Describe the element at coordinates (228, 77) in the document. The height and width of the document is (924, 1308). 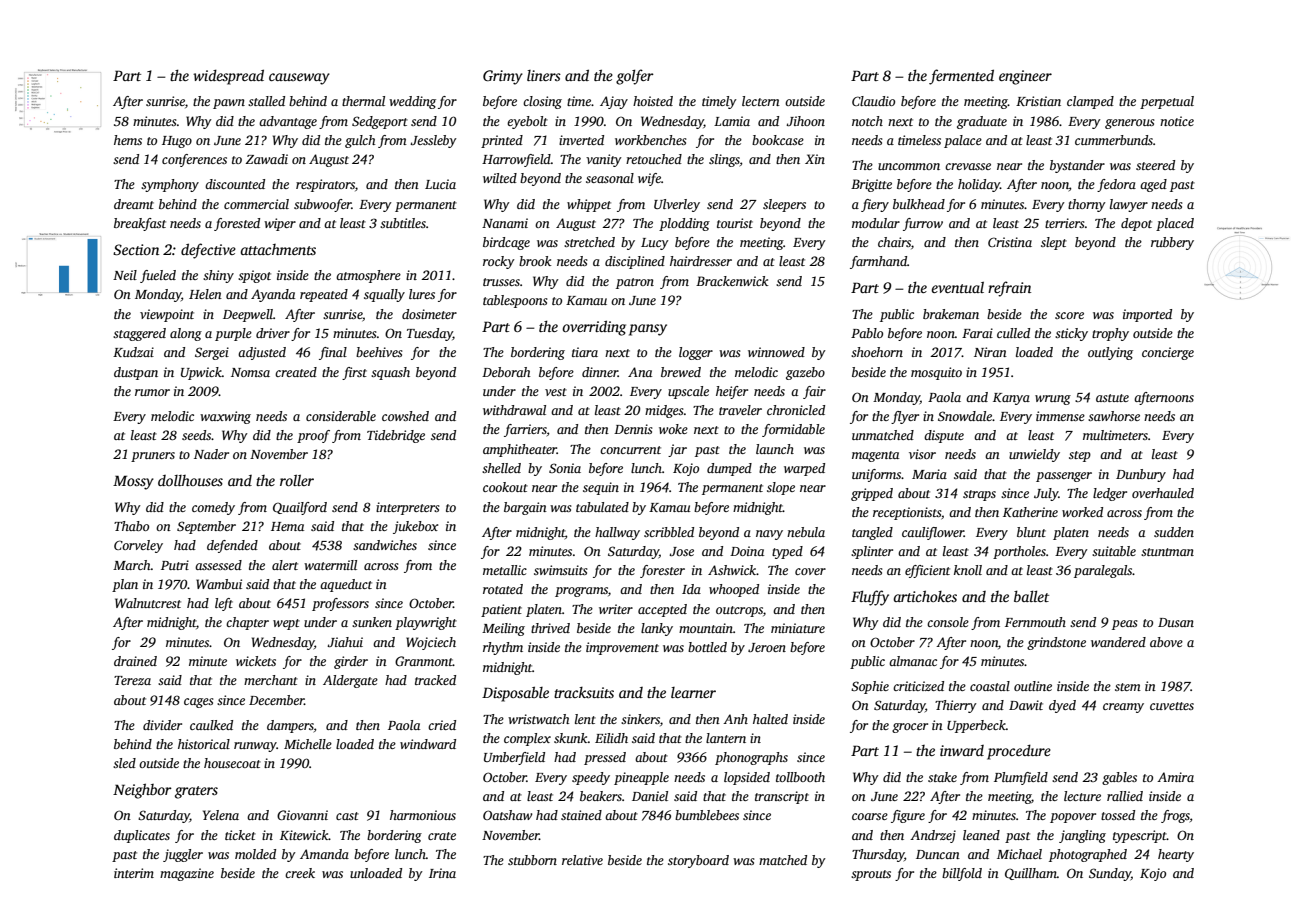
I see `widespread` at that location.
